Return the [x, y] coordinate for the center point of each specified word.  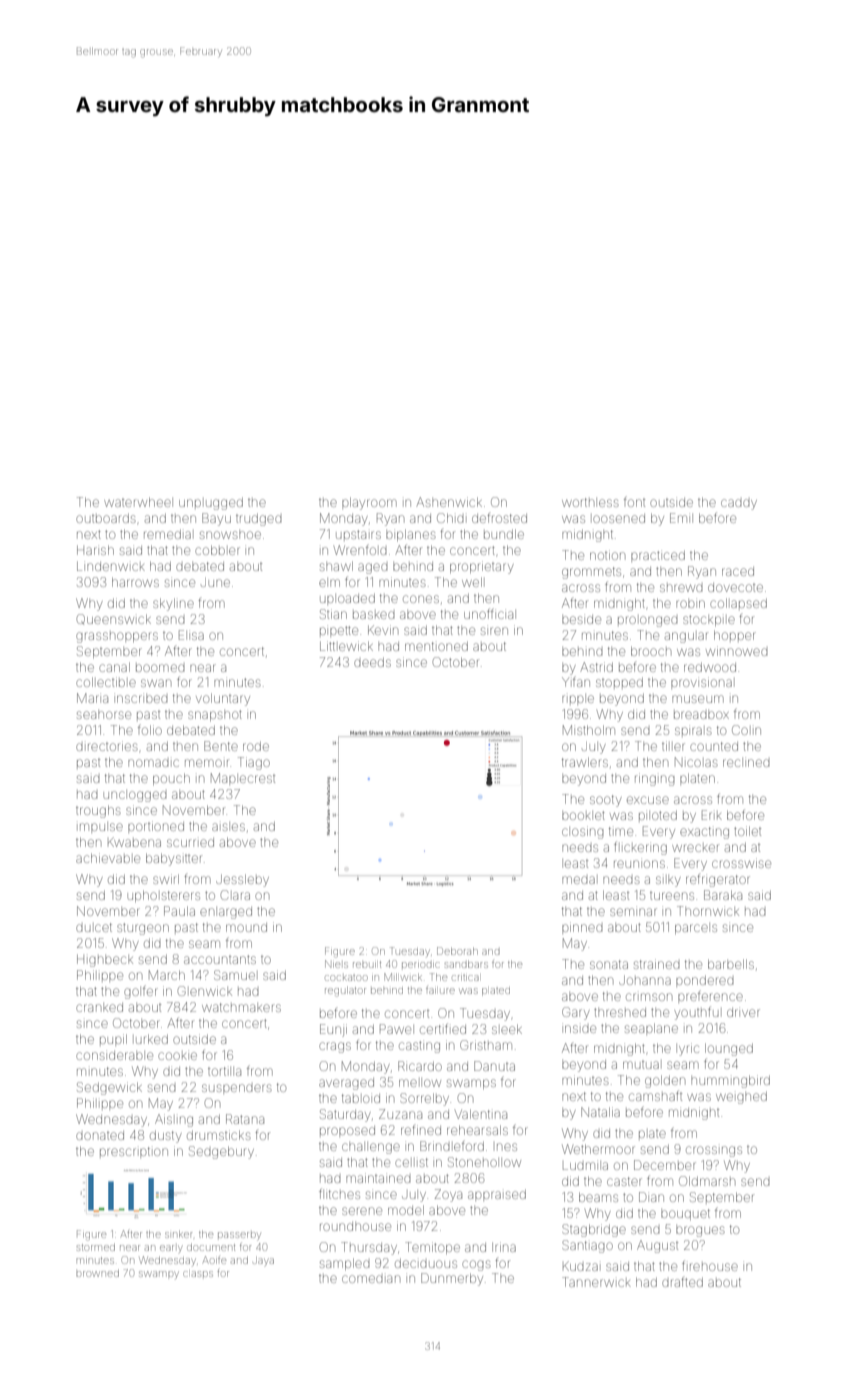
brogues [700, 1231]
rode [256, 746]
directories [106, 746]
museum [697, 699]
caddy [739, 504]
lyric [689, 1049]
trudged [259, 520]
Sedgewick [109, 1088]
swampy [159, 1274]
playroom [369, 503]
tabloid [361, 1098]
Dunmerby [452, 1279]
